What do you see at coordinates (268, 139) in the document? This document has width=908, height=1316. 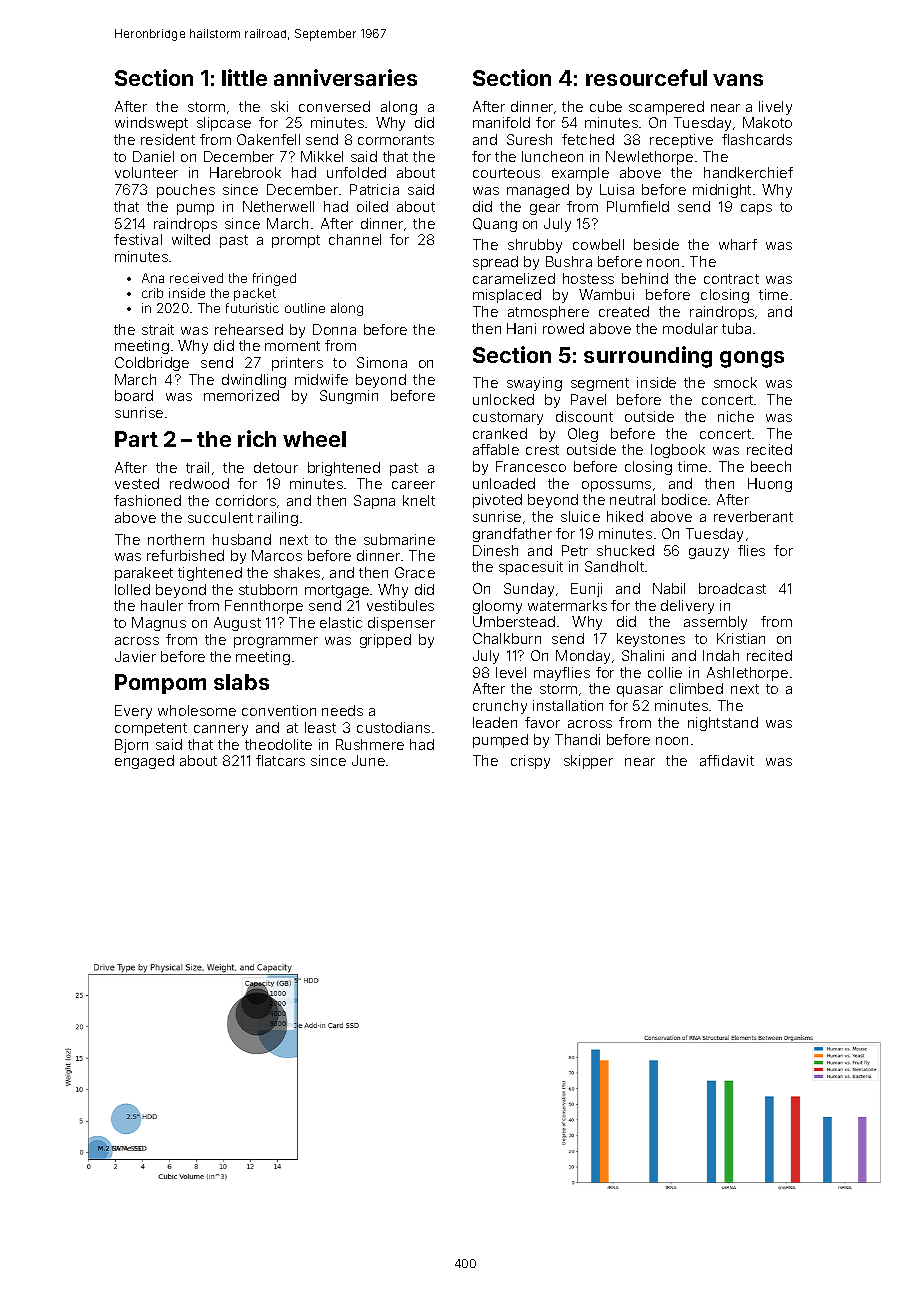 I see `Oakenfell` at bounding box center [268, 139].
